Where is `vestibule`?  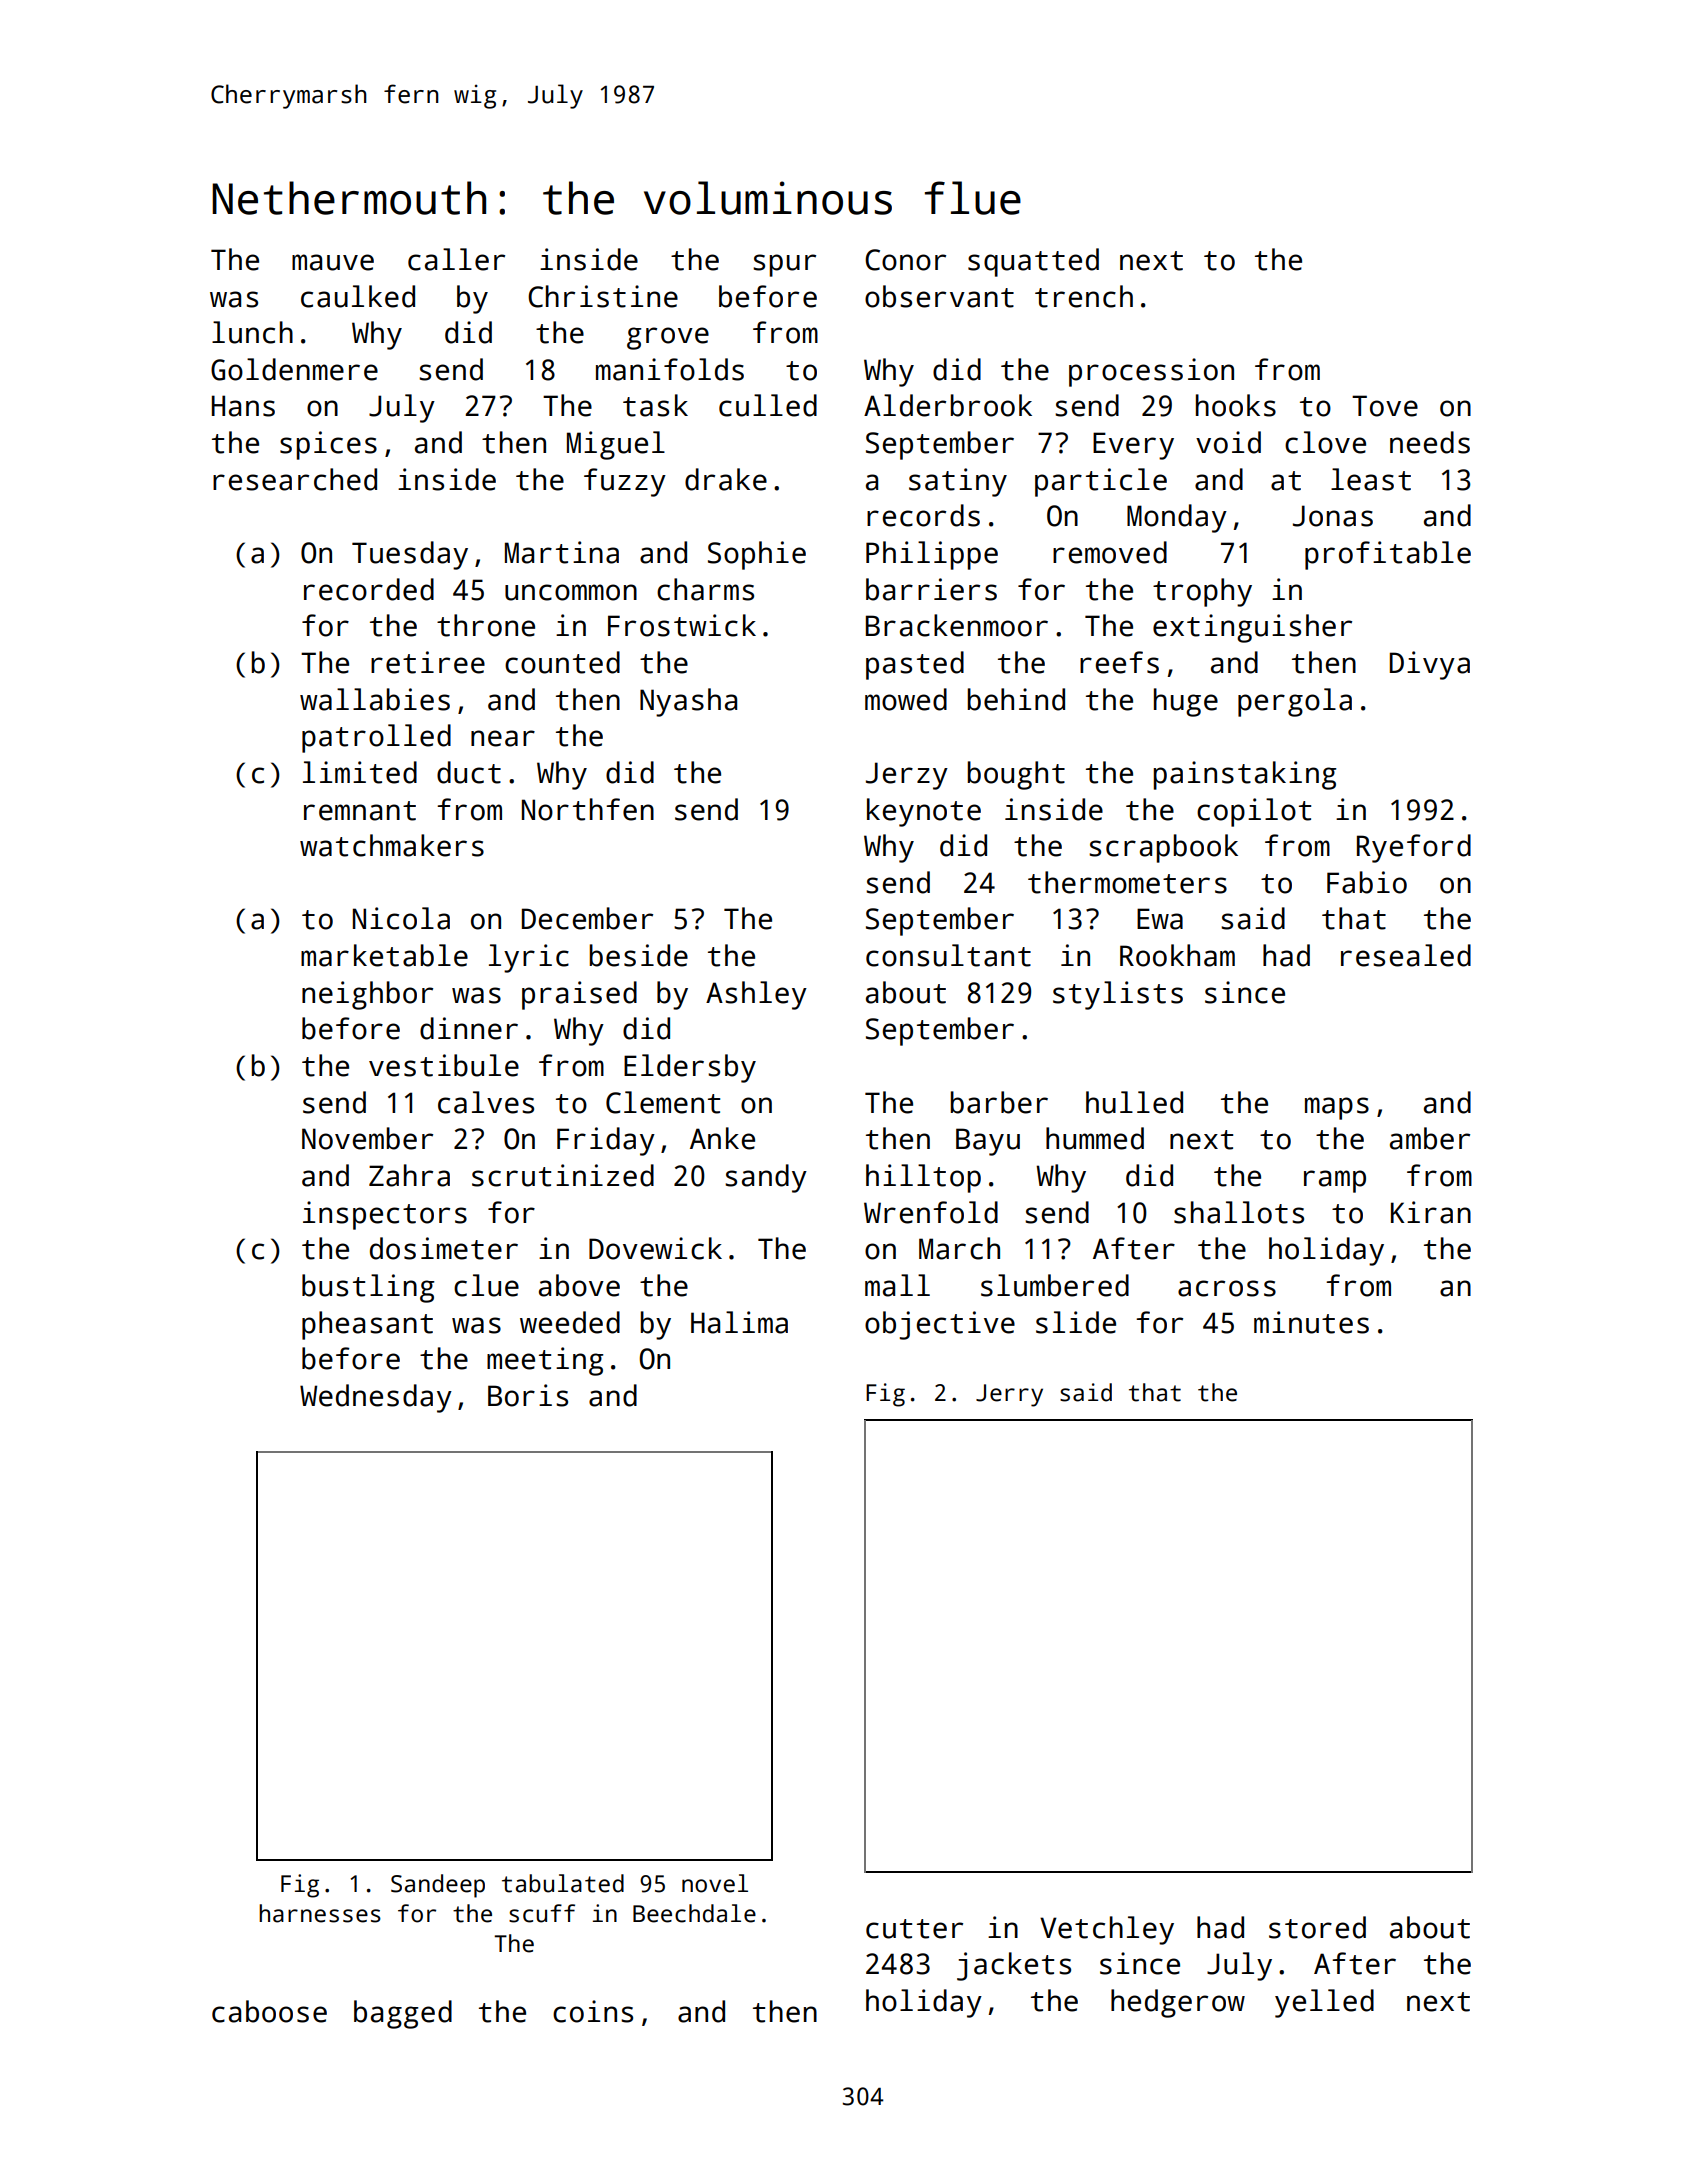
vestibule is located at coordinates (444, 1065).
